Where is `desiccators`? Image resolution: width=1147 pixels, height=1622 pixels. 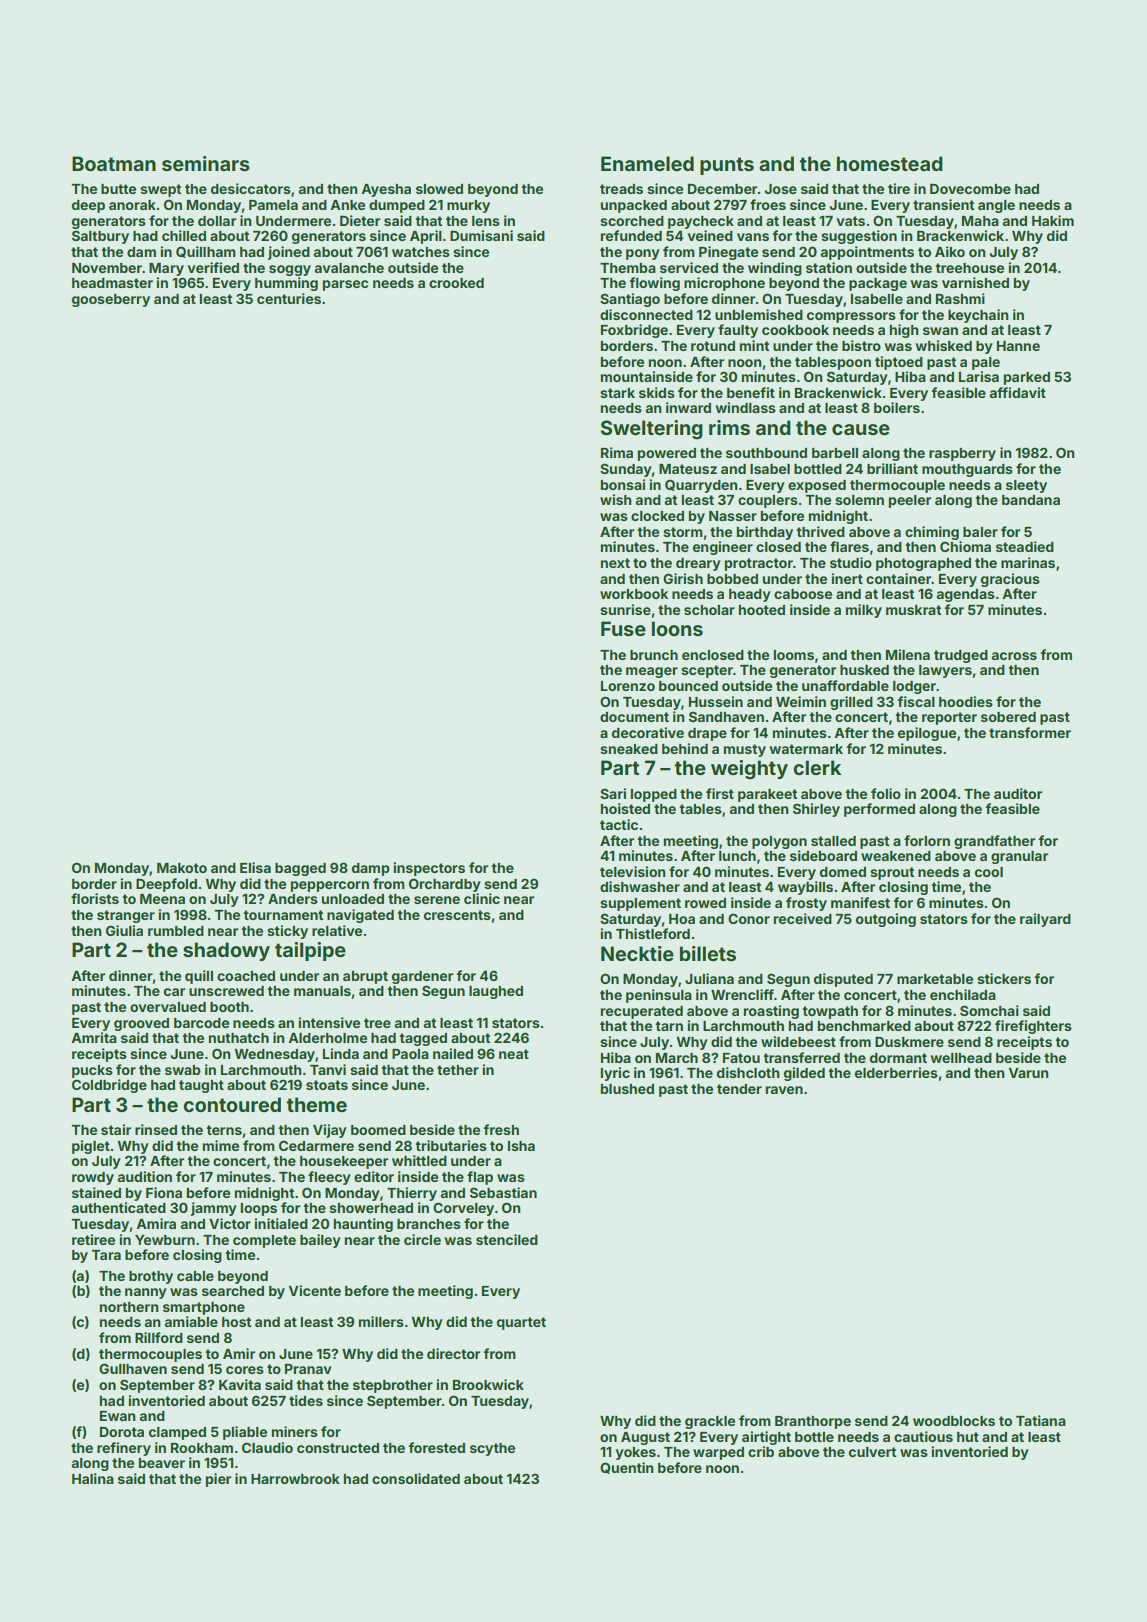 desiccators is located at coordinates (251, 188).
